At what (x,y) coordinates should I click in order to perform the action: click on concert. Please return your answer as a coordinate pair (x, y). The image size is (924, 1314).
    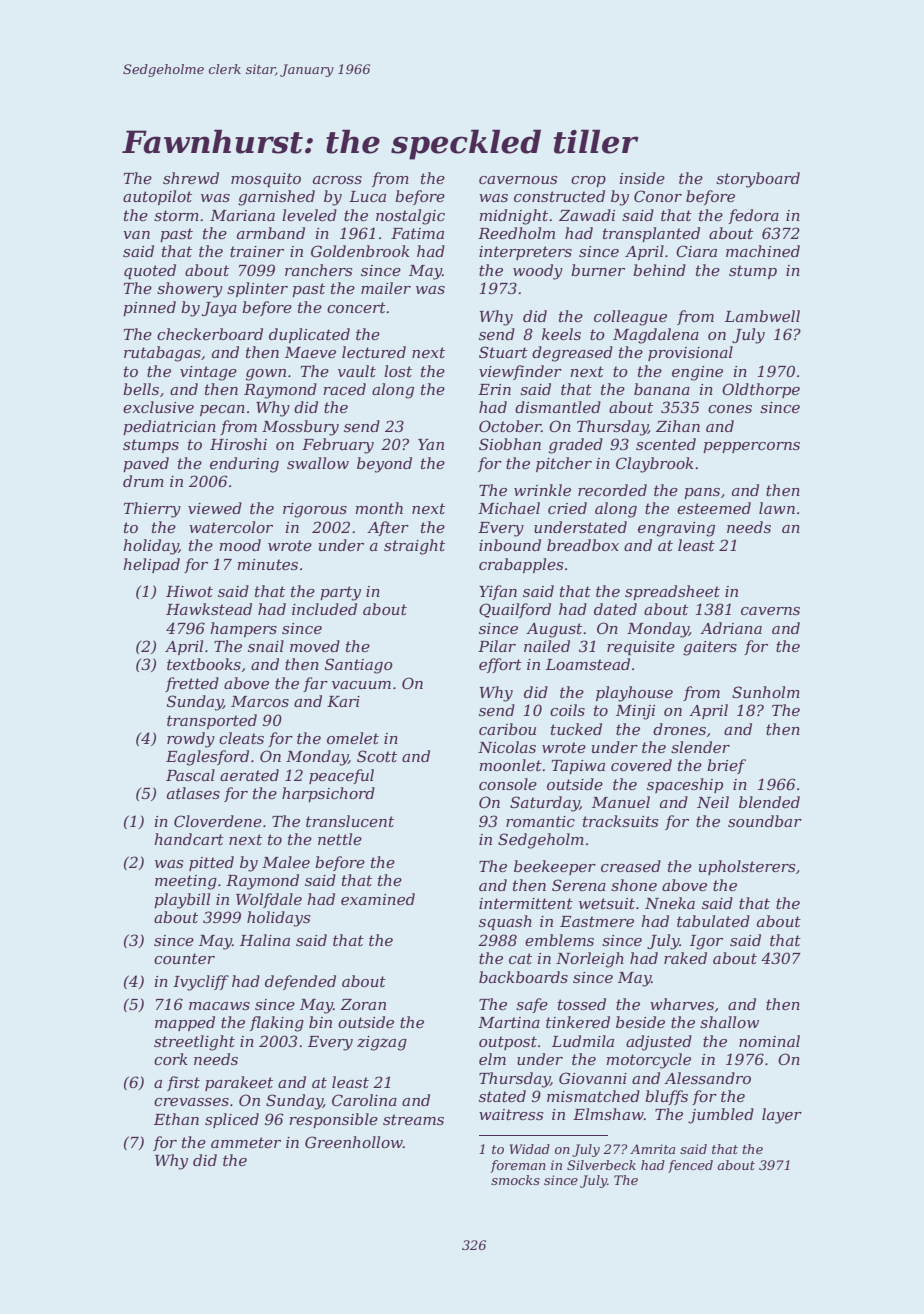
    Looking at the image, I should click on (356, 307).
